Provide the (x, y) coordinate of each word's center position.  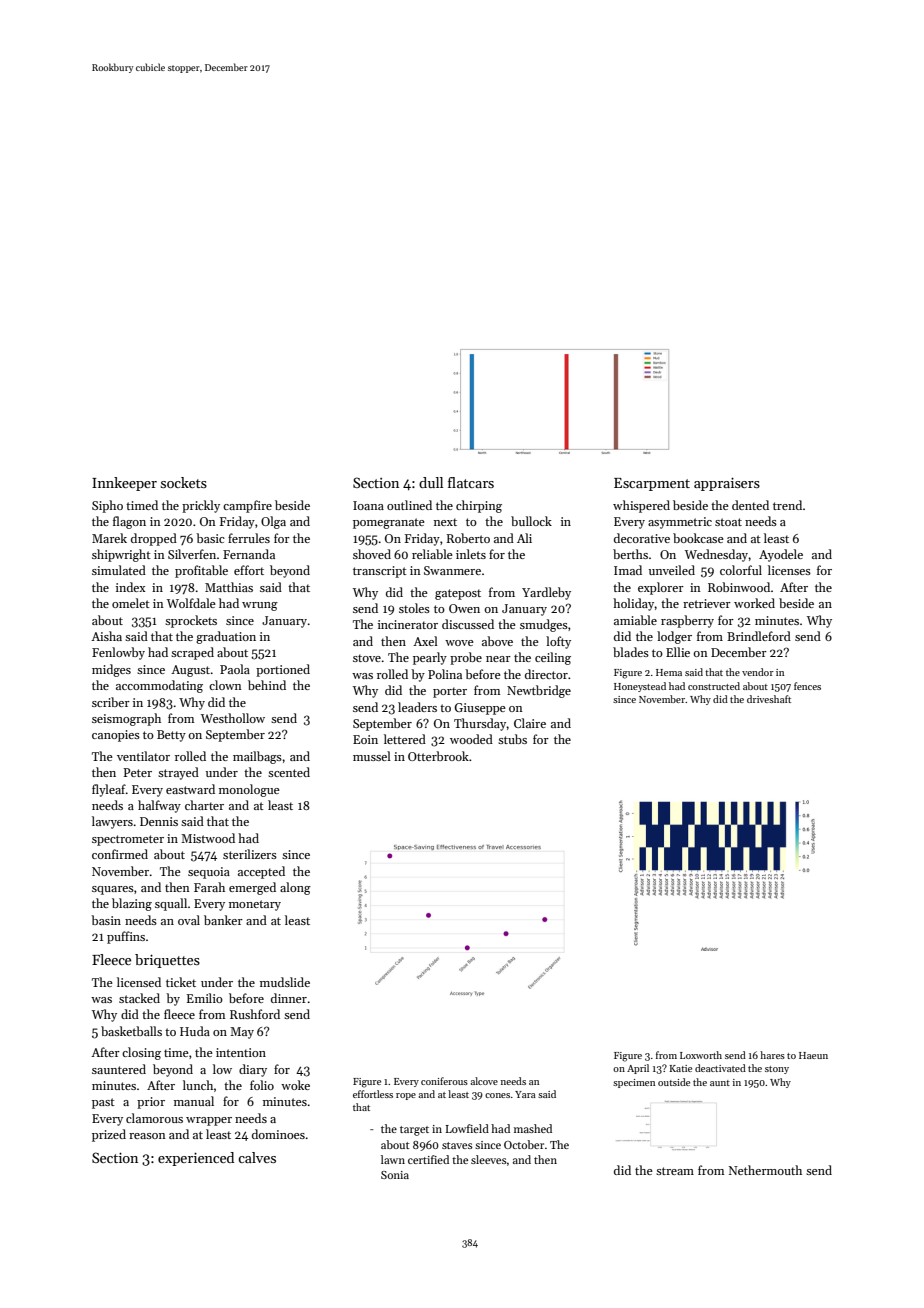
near (498, 659)
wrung (260, 606)
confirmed (120, 854)
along (295, 888)
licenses (789, 570)
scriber (111, 702)
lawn (393, 1159)
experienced (196, 1159)
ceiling (553, 658)
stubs (512, 739)
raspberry (687, 621)
